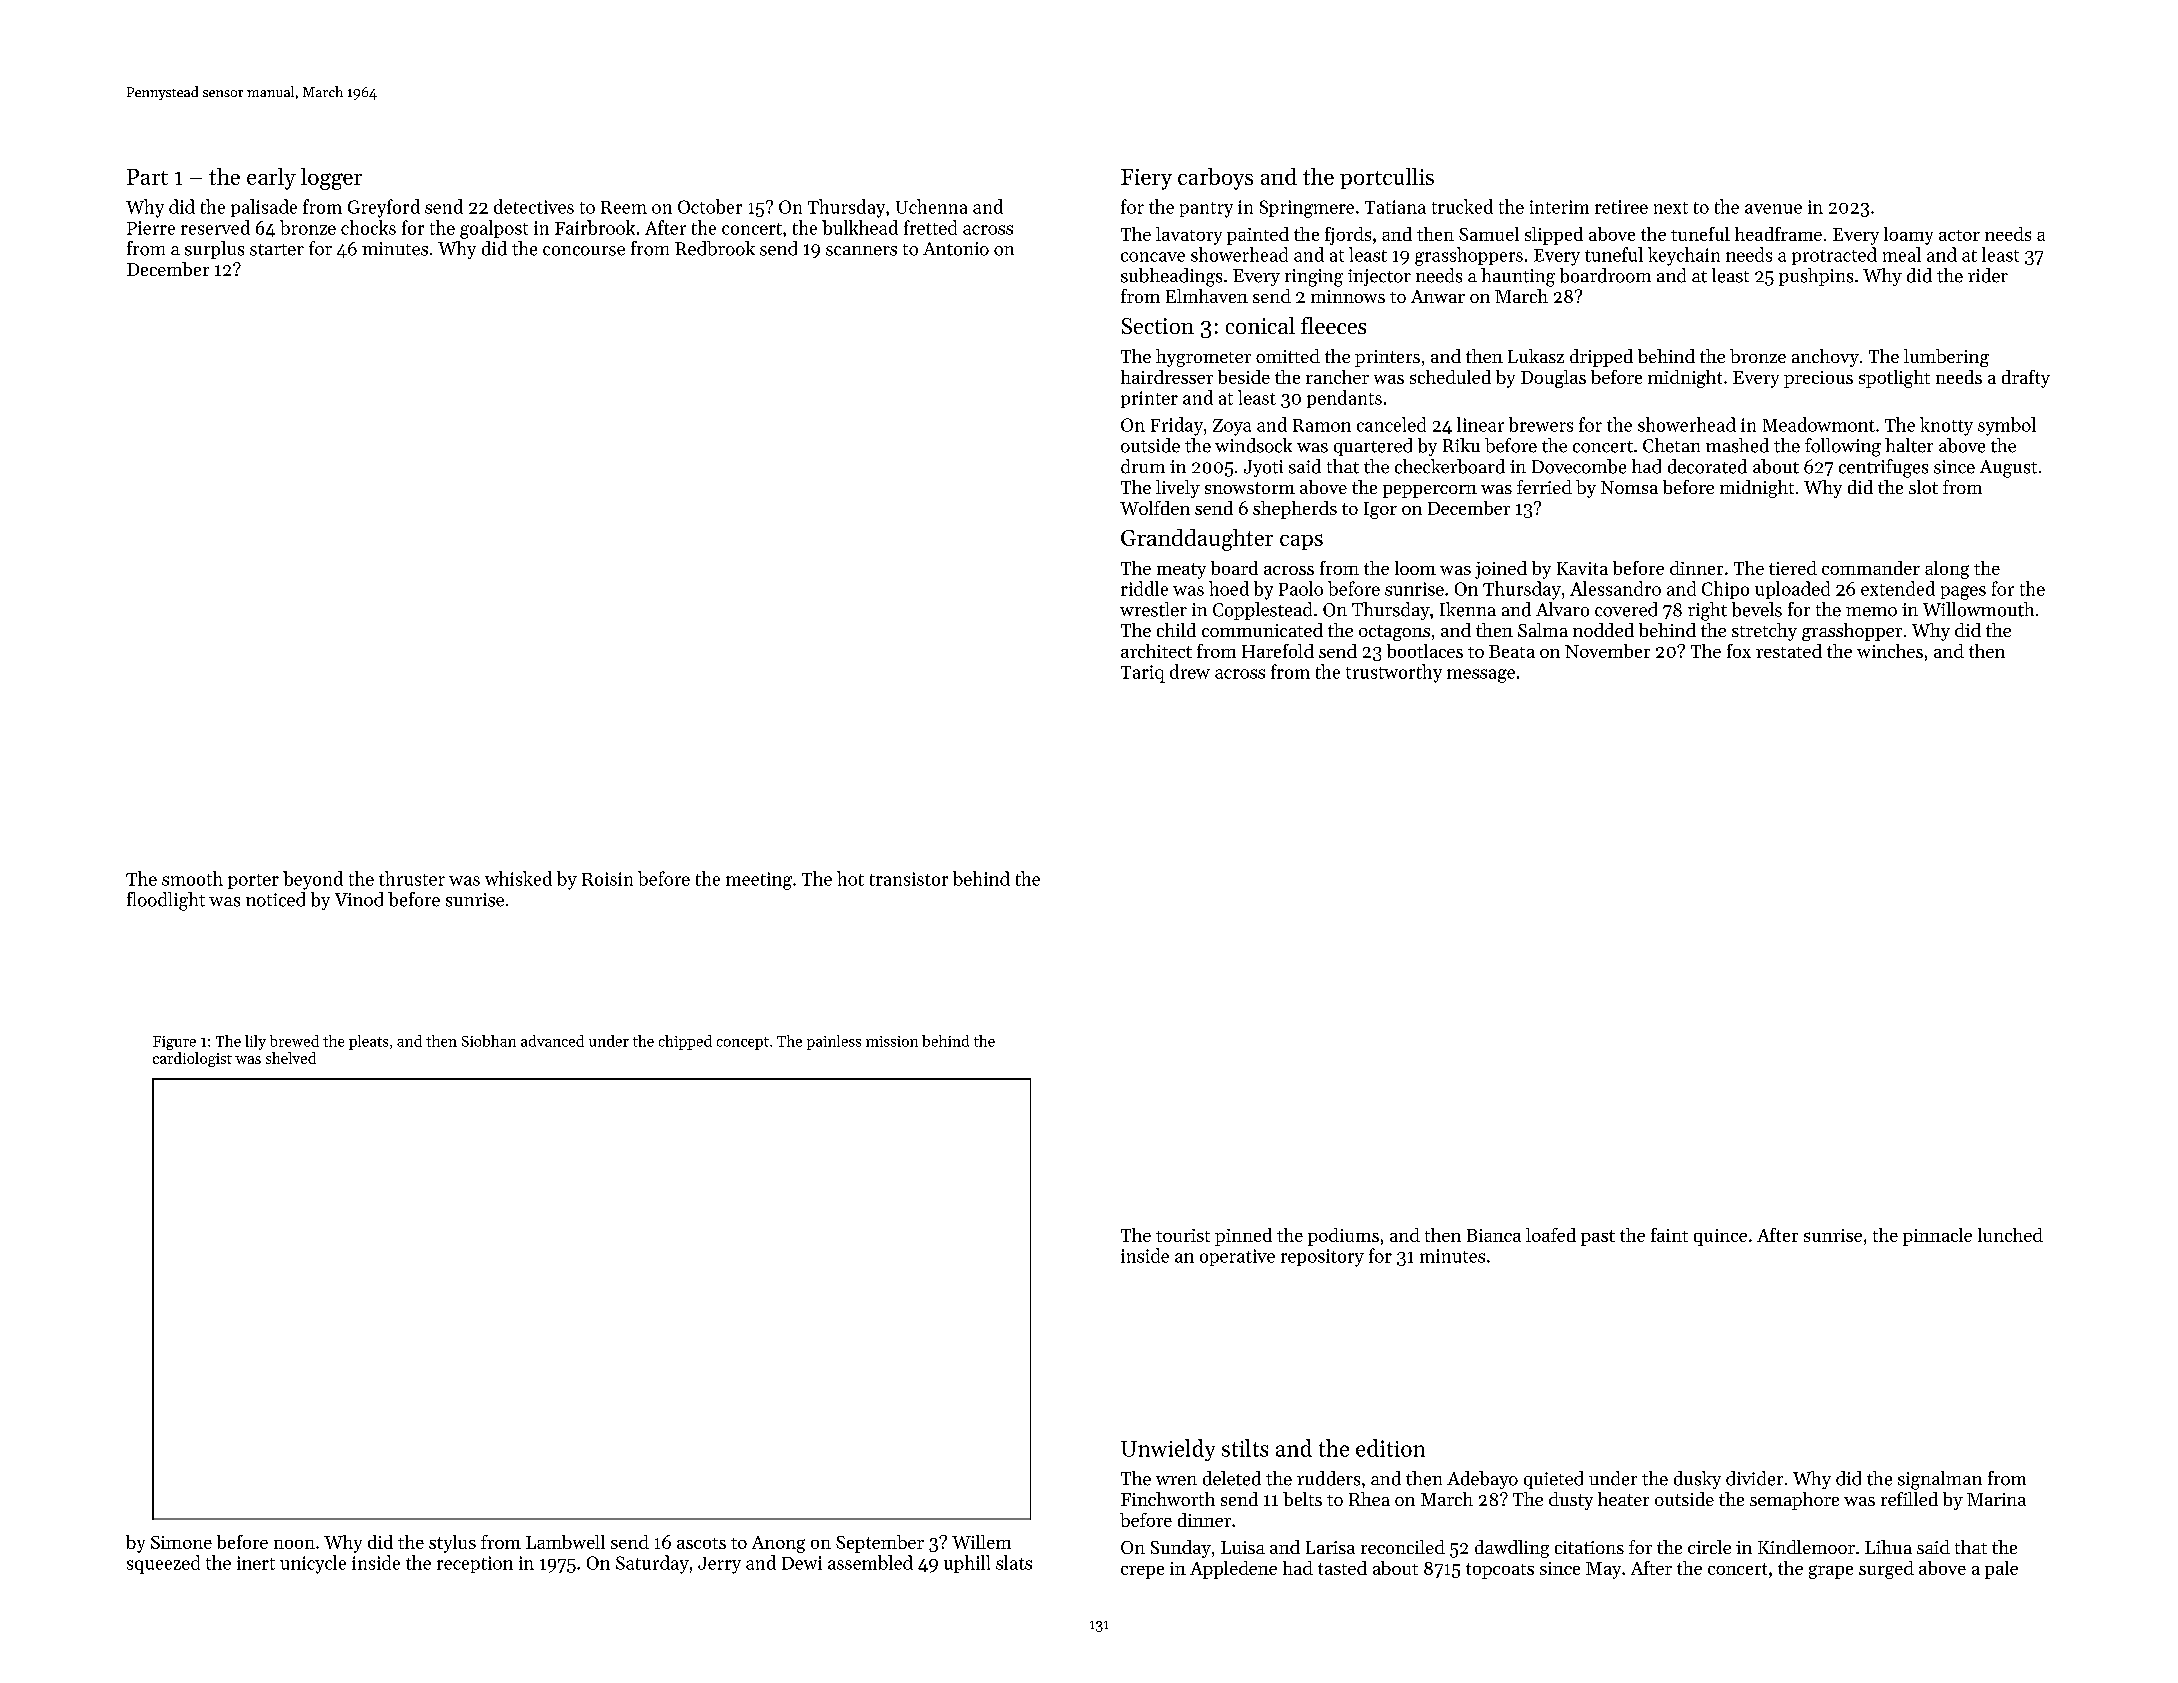 This screenshot has width=2178, height=1683. What do you see at coordinates (1168, 1450) in the screenshot?
I see `Unwieldy` at bounding box center [1168, 1450].
